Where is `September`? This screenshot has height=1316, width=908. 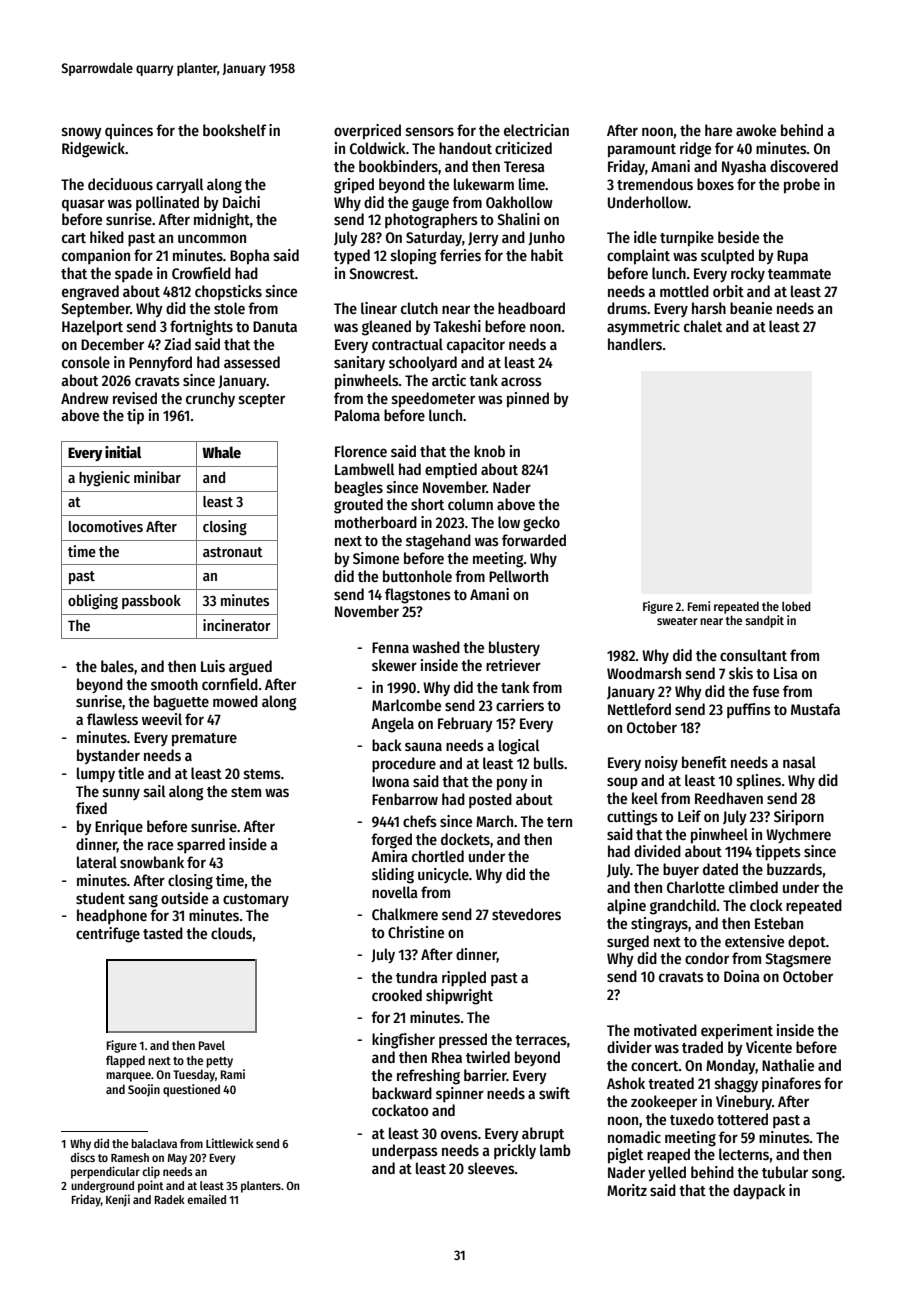
September is located at coordinates (95, 310).
